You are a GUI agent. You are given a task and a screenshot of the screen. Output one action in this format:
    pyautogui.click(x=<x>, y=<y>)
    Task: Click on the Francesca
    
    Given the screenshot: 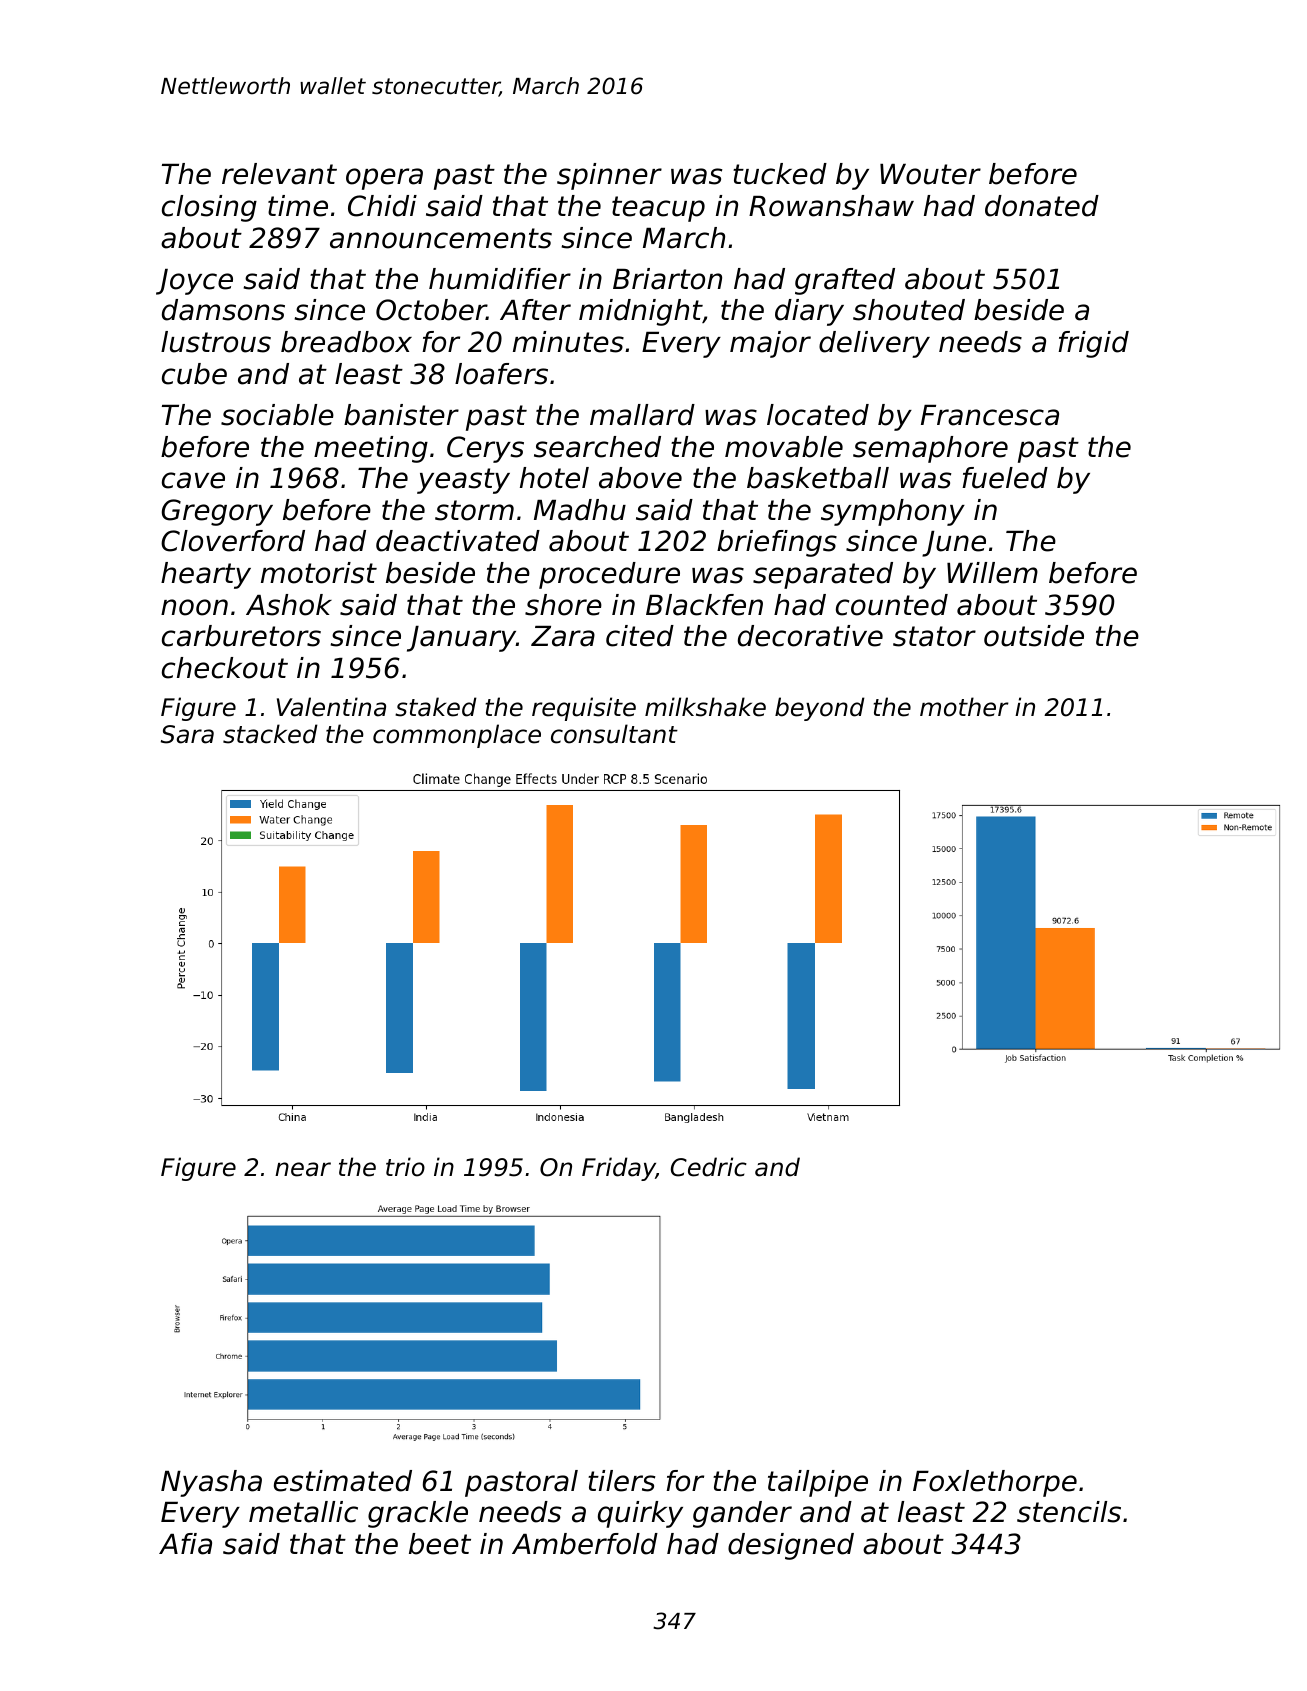 What is the action you would take?
    pyautogui.click(x=990, y=415)
